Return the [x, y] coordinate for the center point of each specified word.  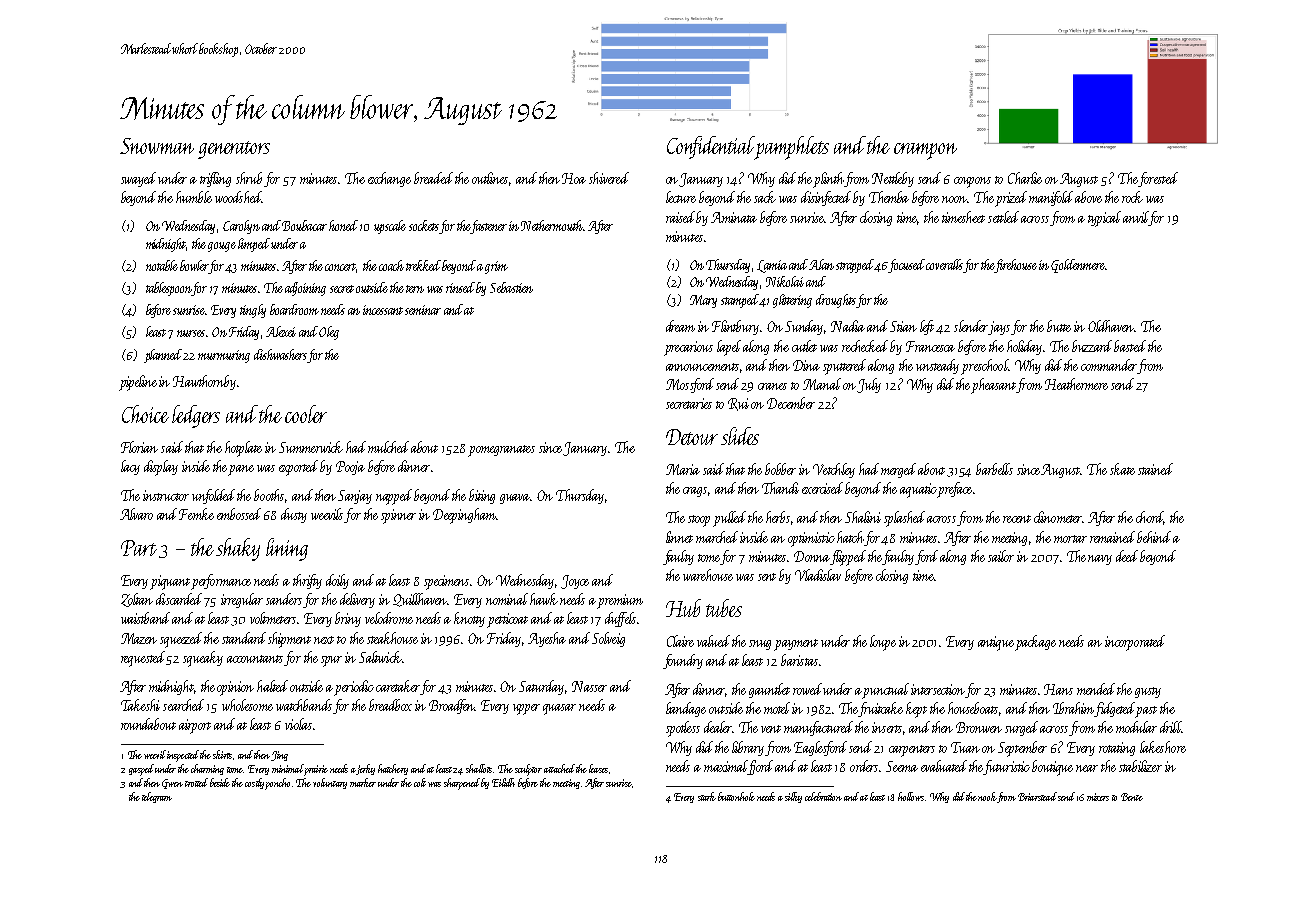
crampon [925, 151]
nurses [191, 333]
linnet [679, 537]
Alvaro [136, 514]
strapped [855, 266]
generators [234, 150]
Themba [889, 197]
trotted [196, 782]
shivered [609, 178]
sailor [1001, 556]
